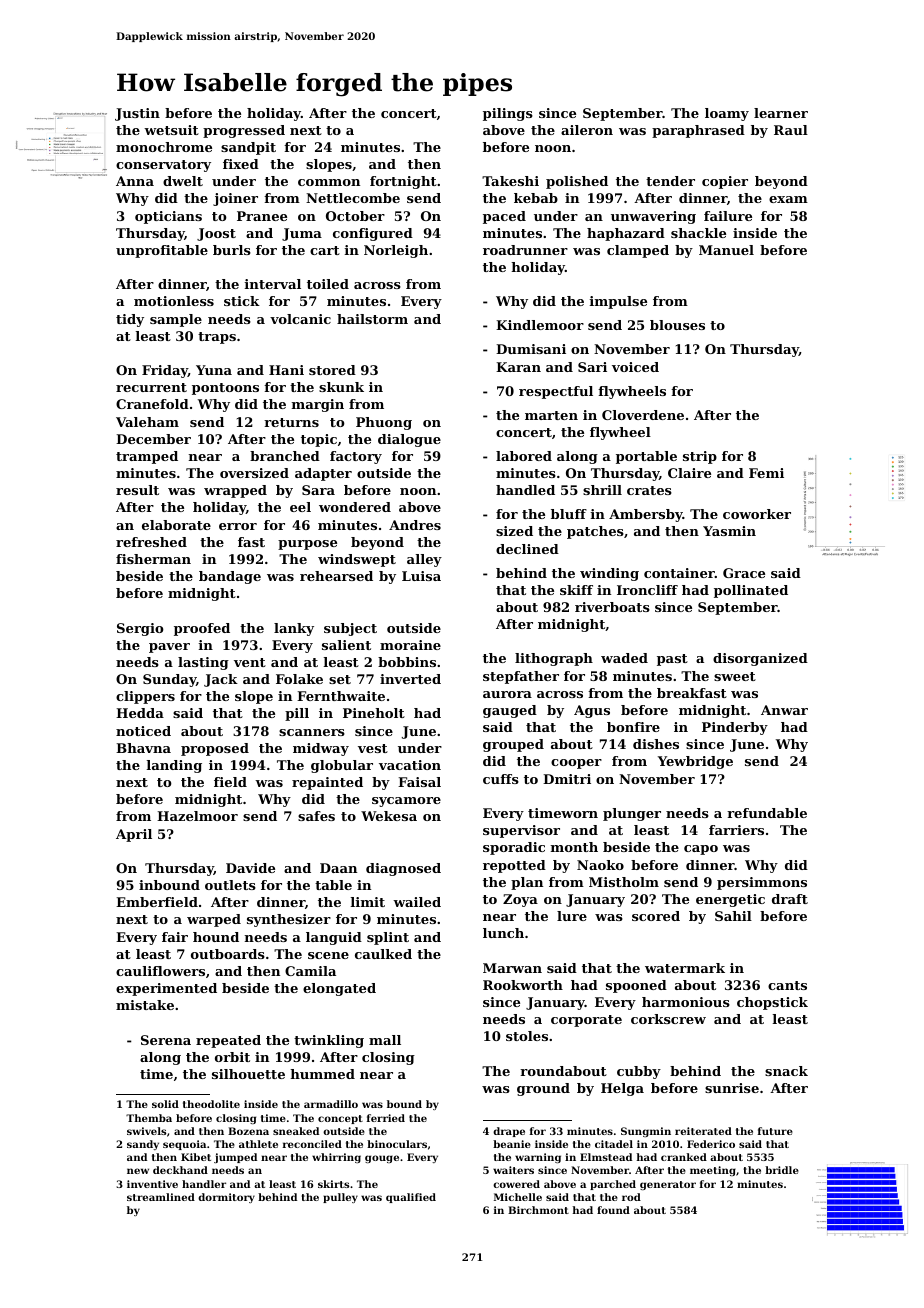  I want to click on waiters, so click(513, 1170).
